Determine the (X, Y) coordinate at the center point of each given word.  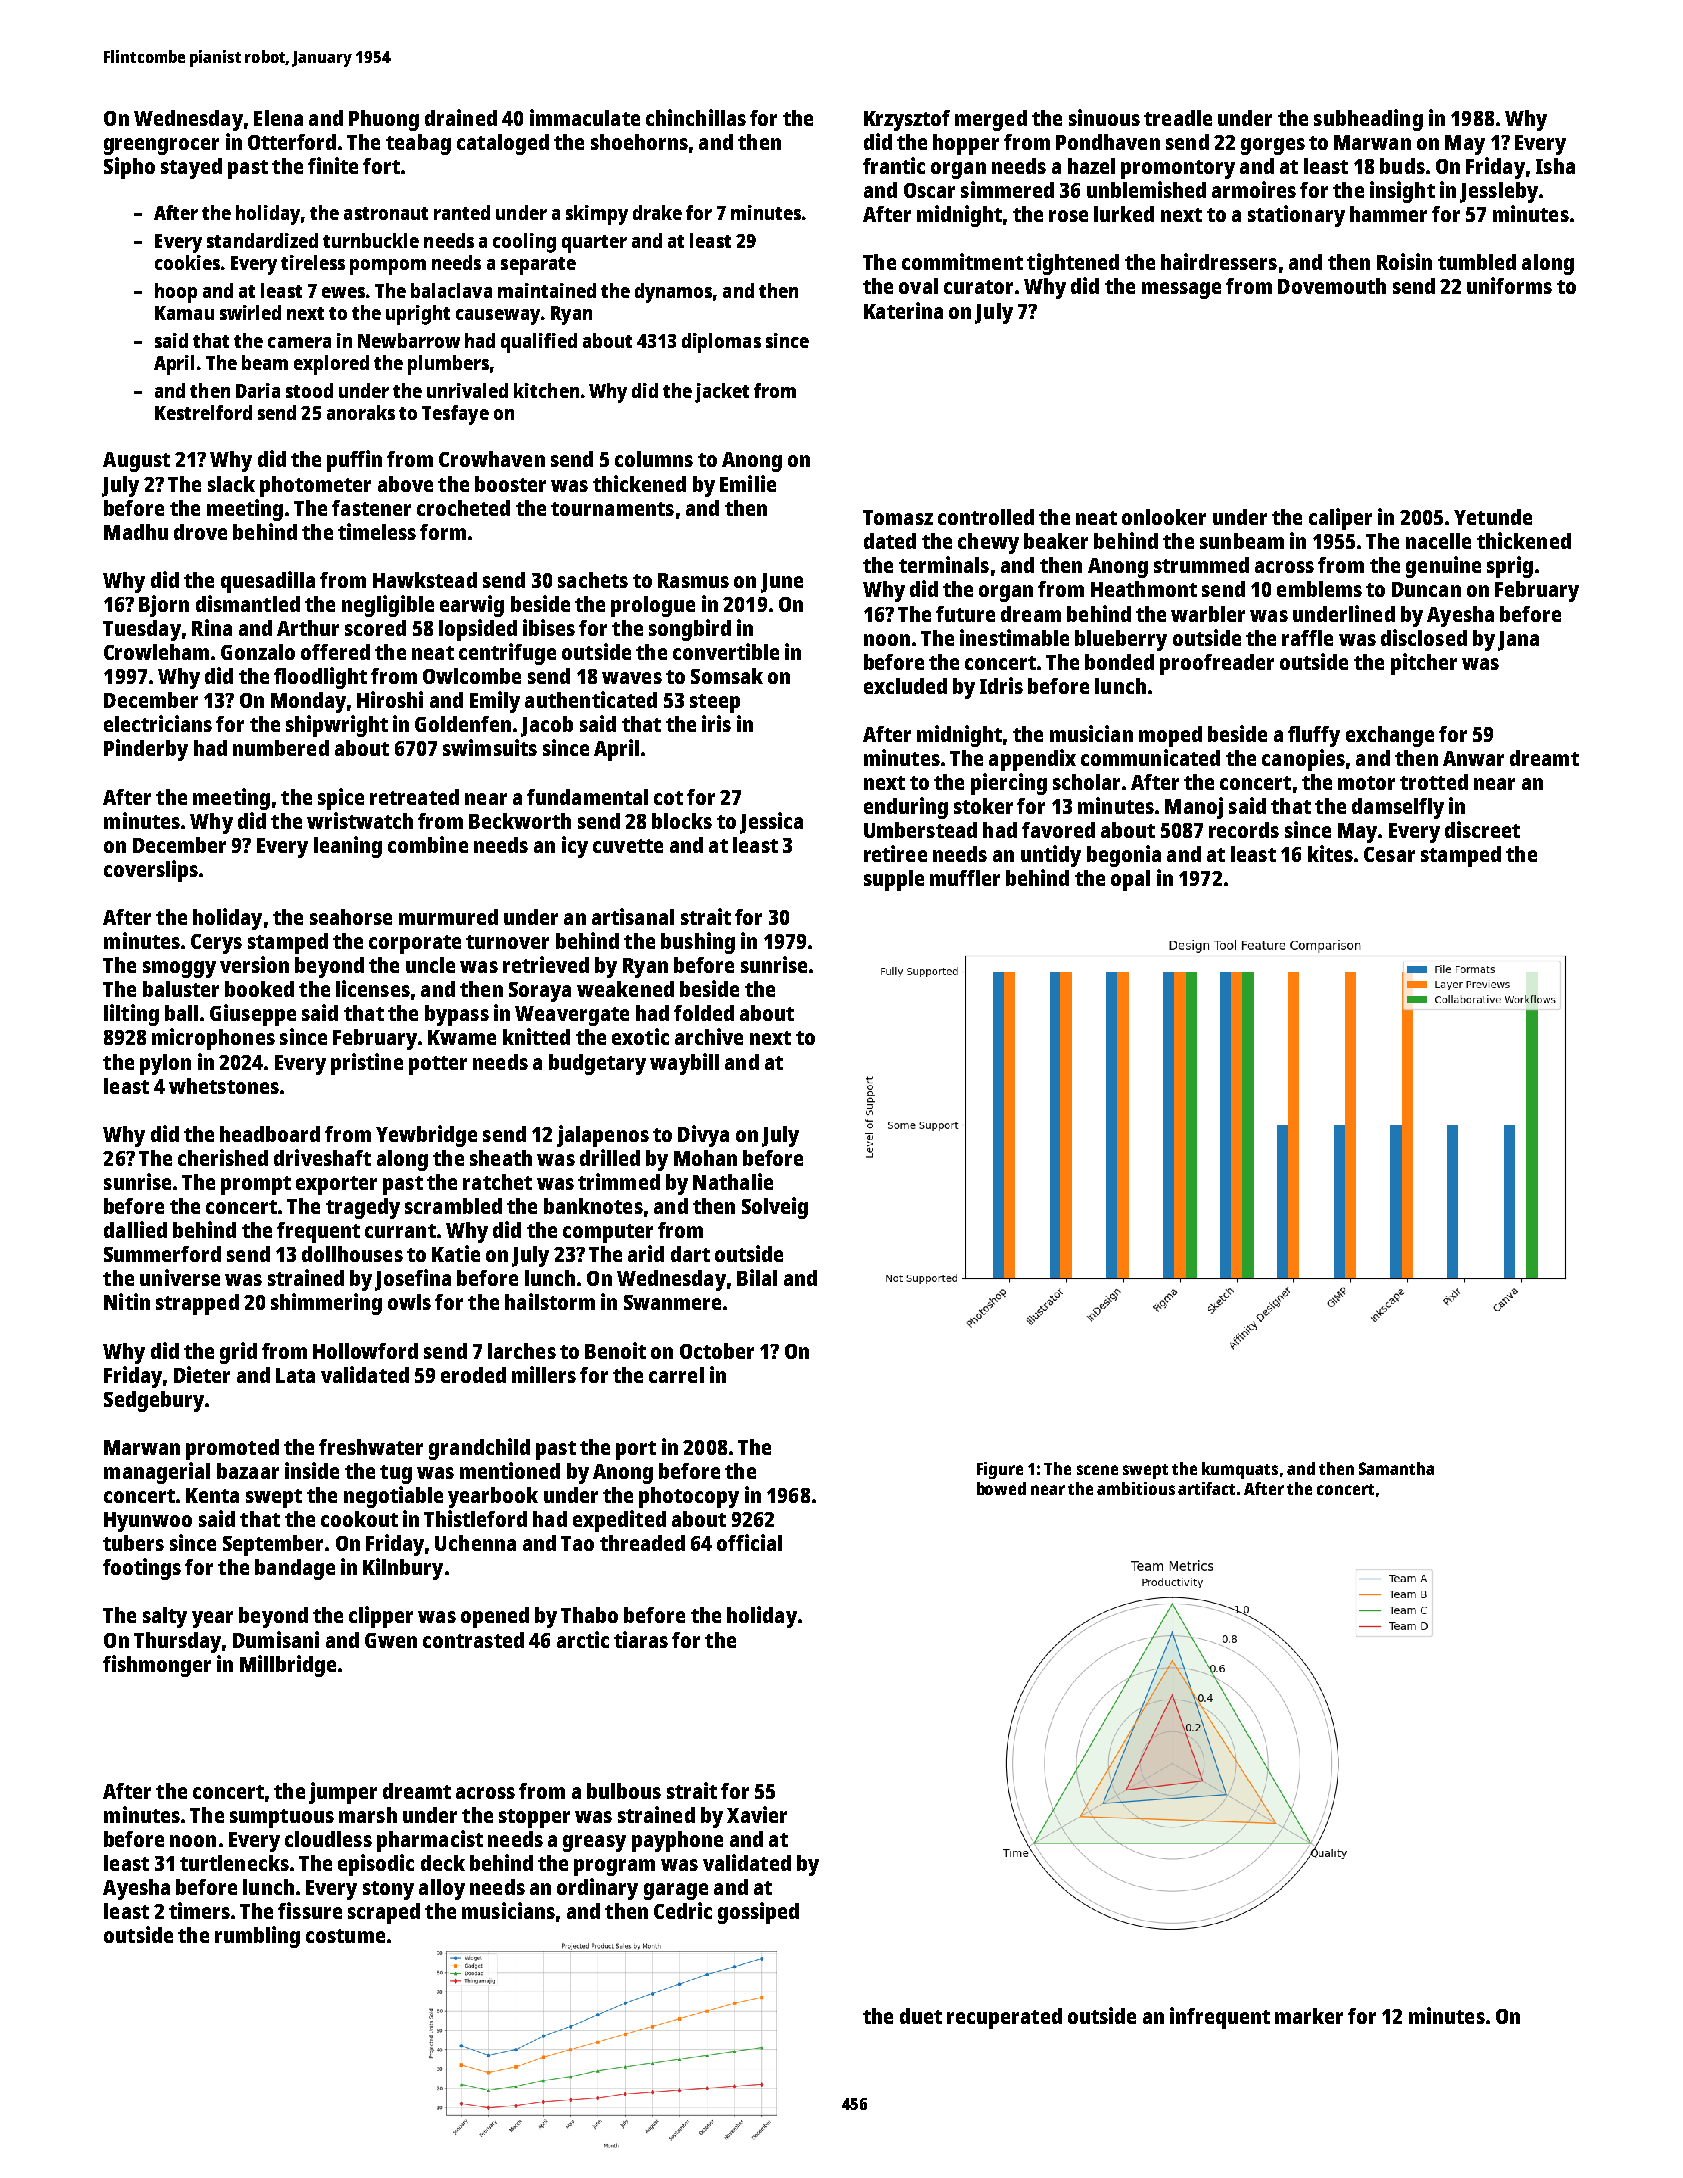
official (749, 1542)
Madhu (136, 532)
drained (461, 117)
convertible (726, 651)
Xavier (757, 1814)
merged (991, 120)
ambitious (1136, 1488)
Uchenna (475, 1543)
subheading (1368, 120)
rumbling (257, 1937)
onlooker (1164, 517)
